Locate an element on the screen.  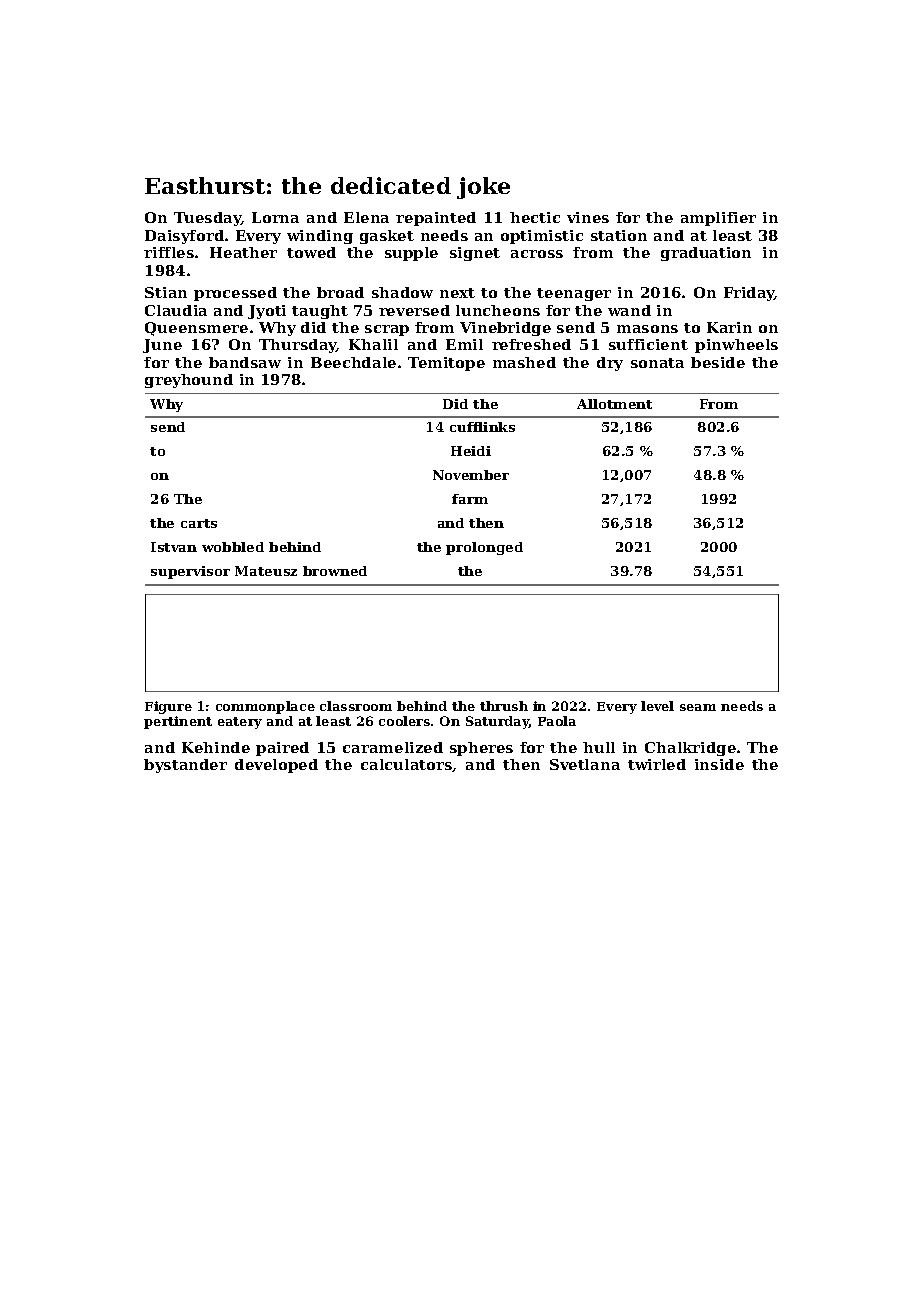
Allotment is located at coordinates (614, 404).
